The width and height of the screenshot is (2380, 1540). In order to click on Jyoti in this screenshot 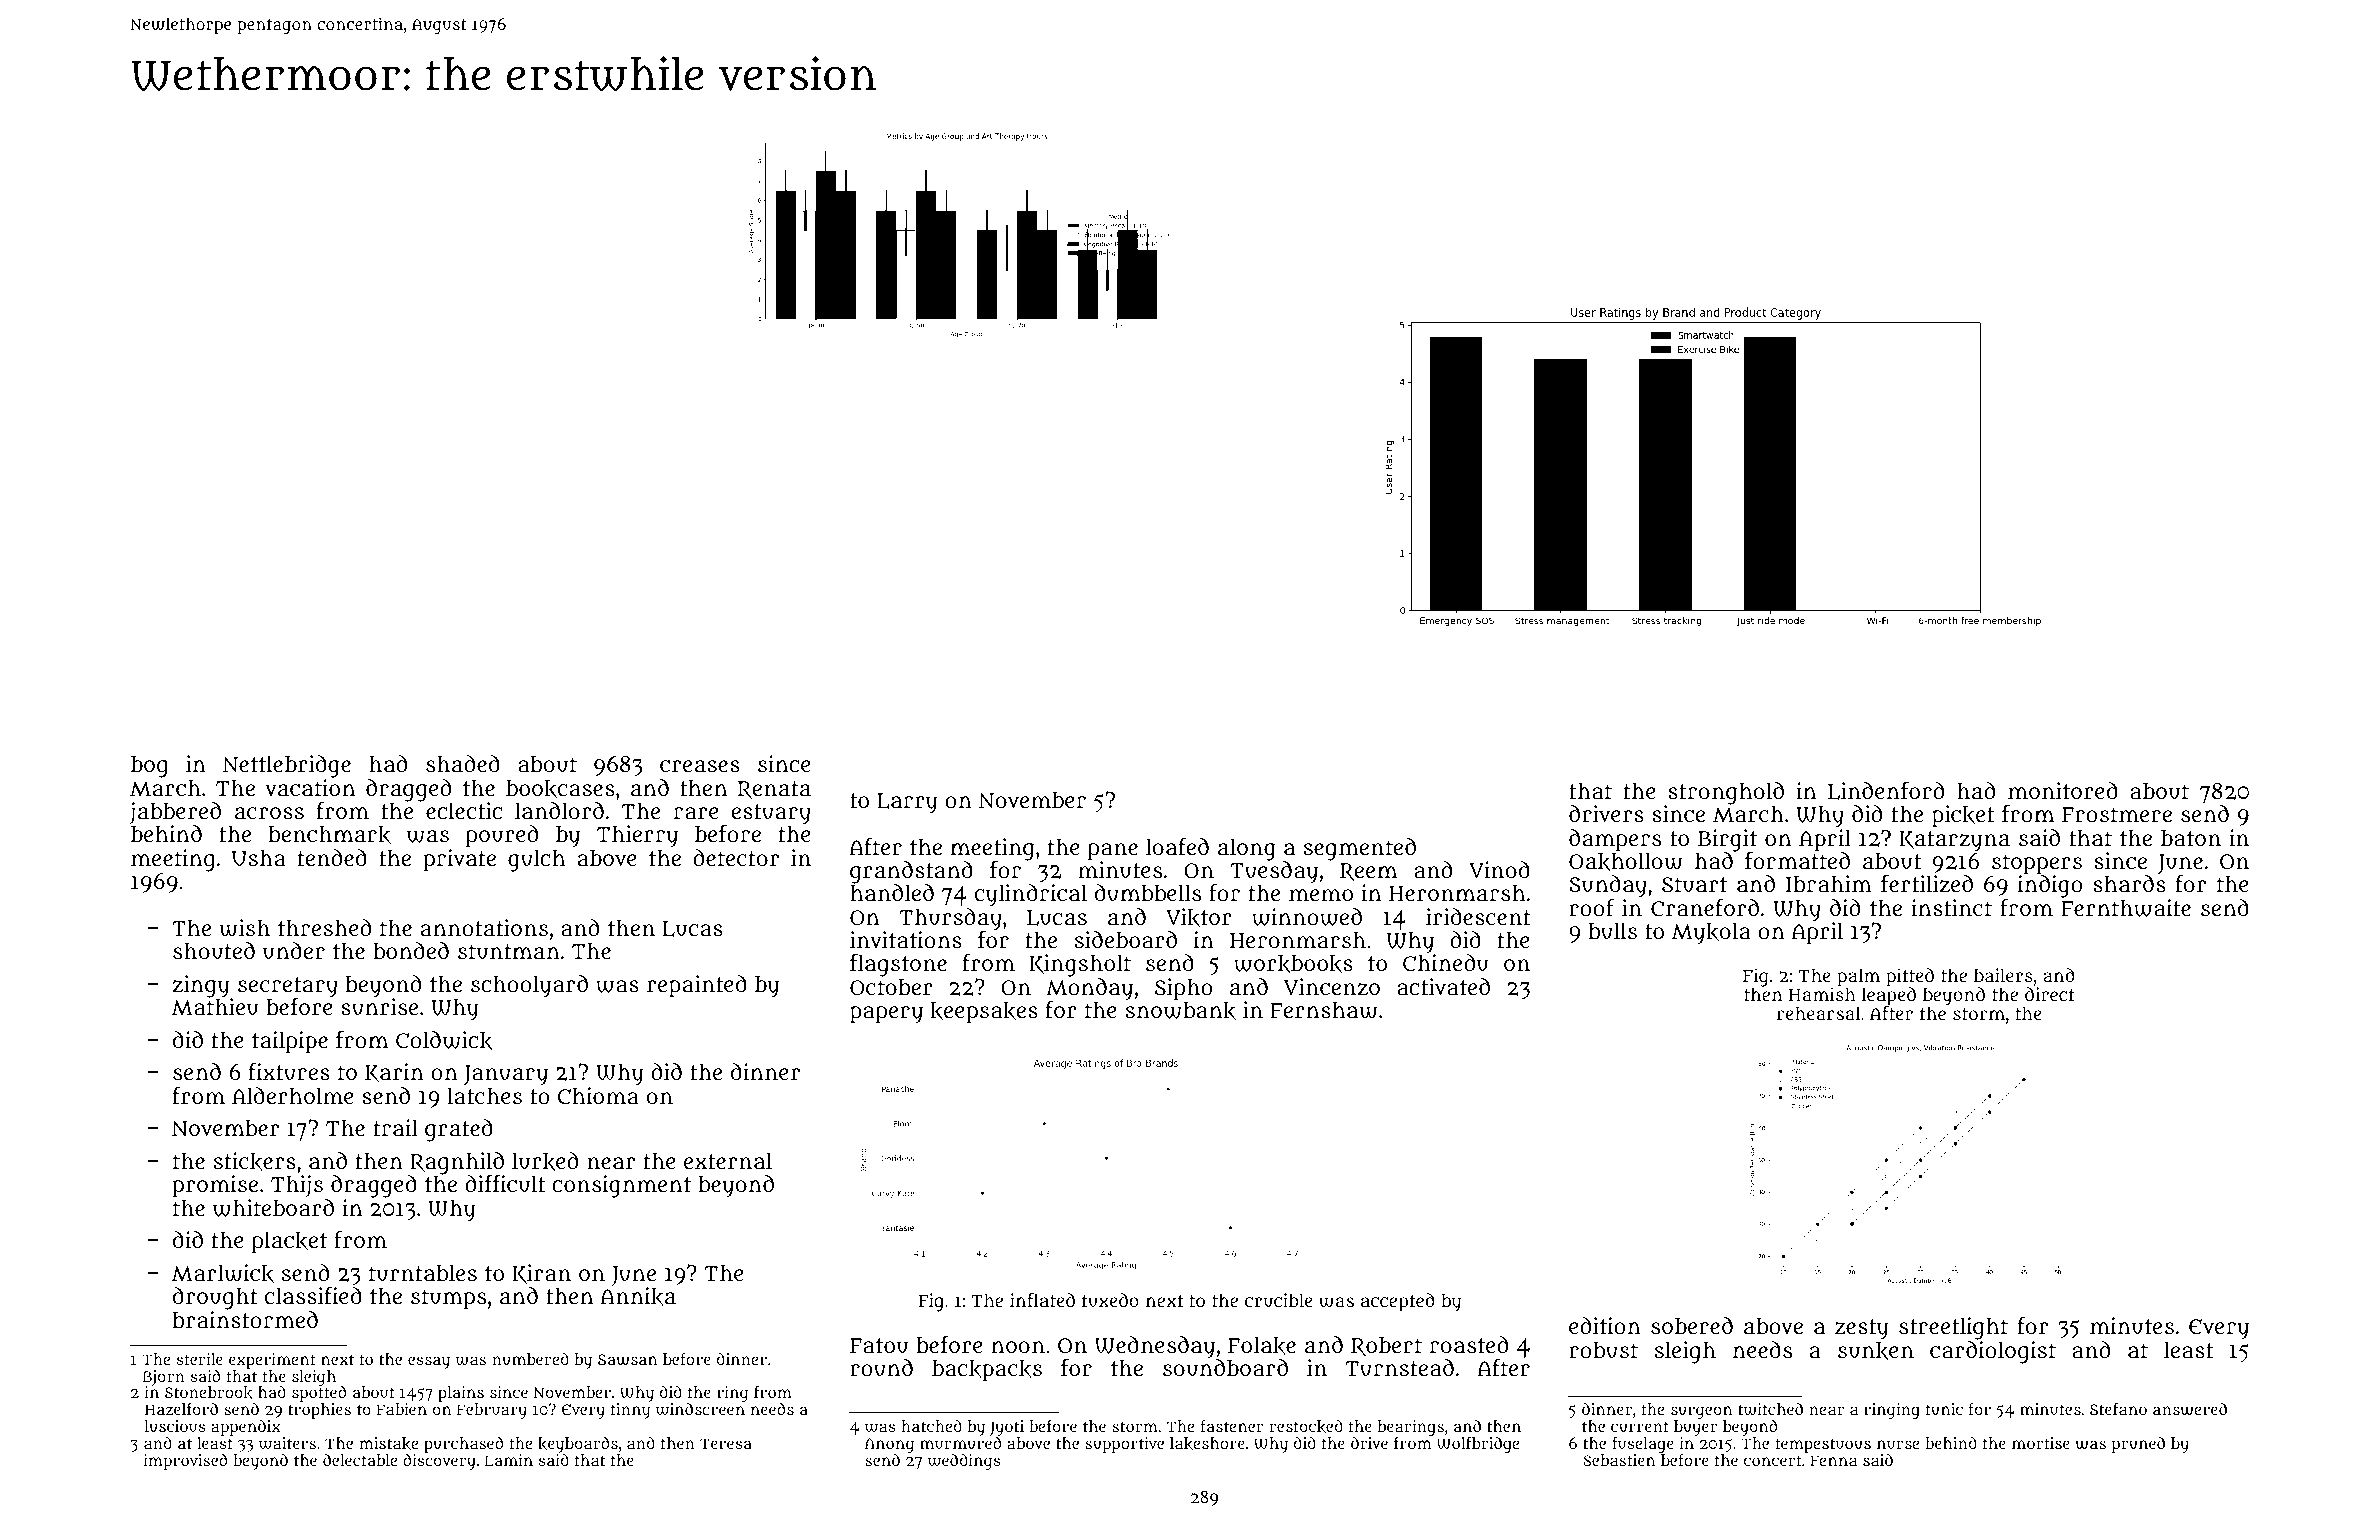, I will do `click(1007, 1428)`.
